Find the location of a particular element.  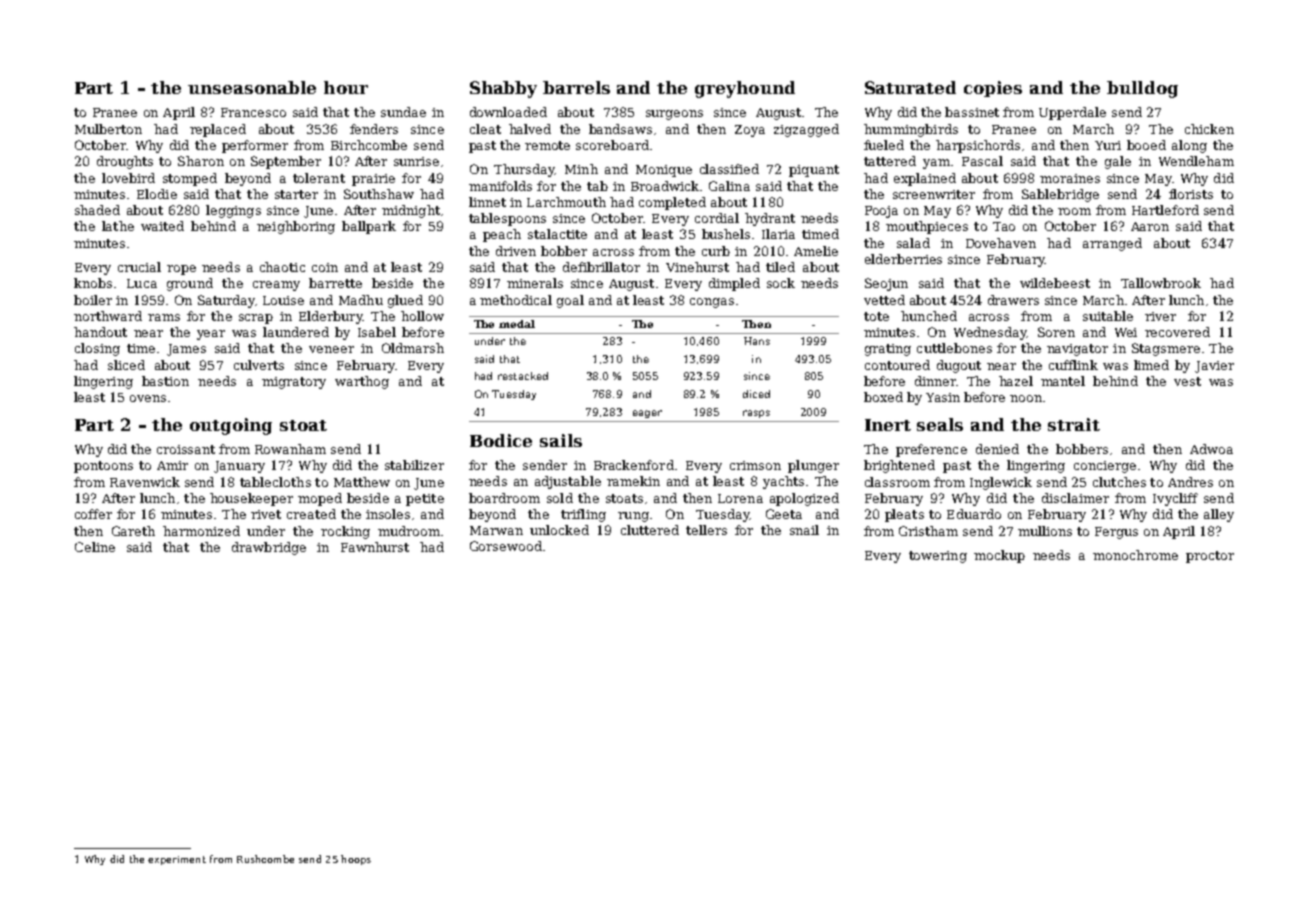

warthog is located at coordinates (362, 382).
